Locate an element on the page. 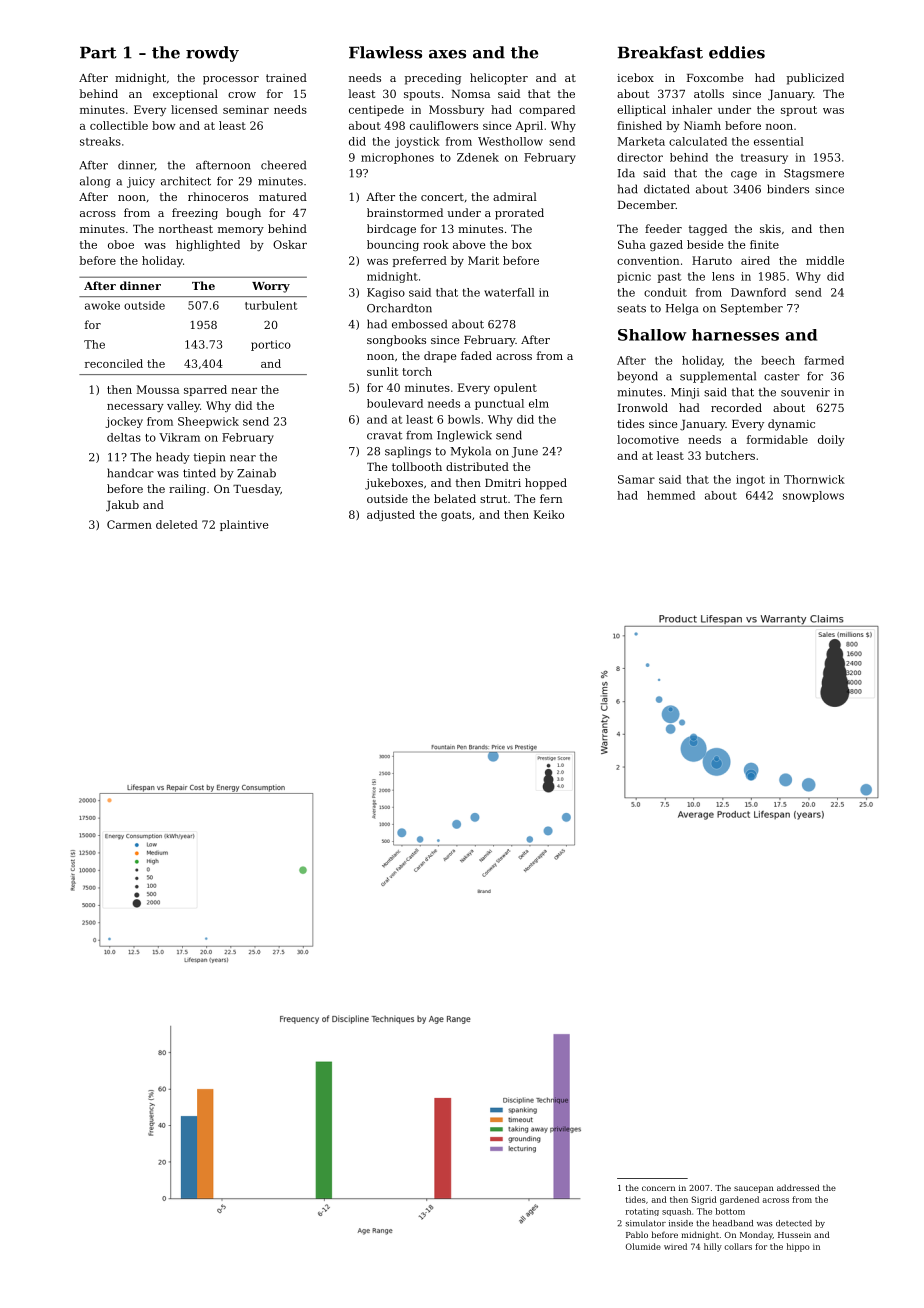 The height and width of the image is (1308, 924). bouncing is located at coordinates (393, 245).
